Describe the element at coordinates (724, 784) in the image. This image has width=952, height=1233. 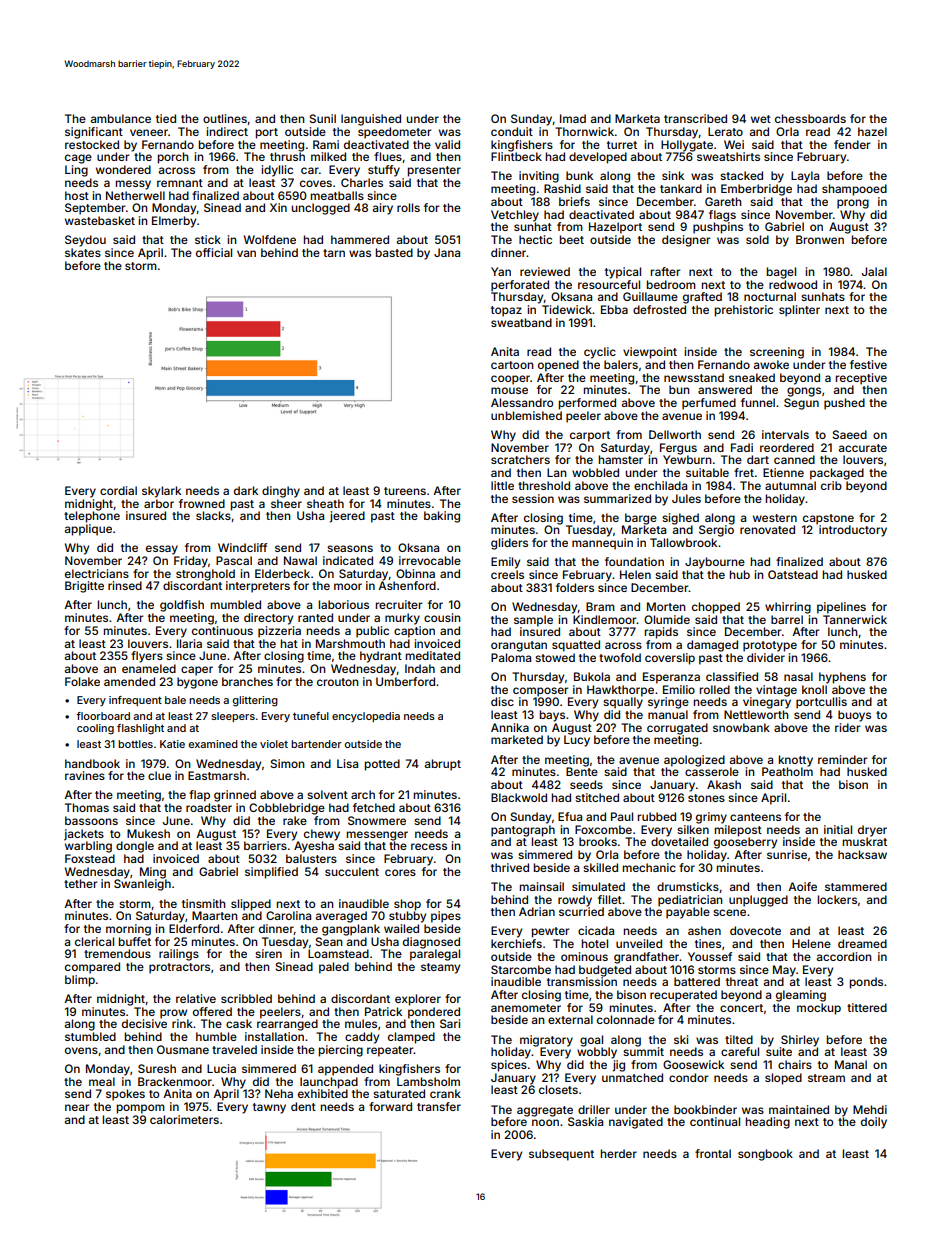
I see `Akash` at that location.
